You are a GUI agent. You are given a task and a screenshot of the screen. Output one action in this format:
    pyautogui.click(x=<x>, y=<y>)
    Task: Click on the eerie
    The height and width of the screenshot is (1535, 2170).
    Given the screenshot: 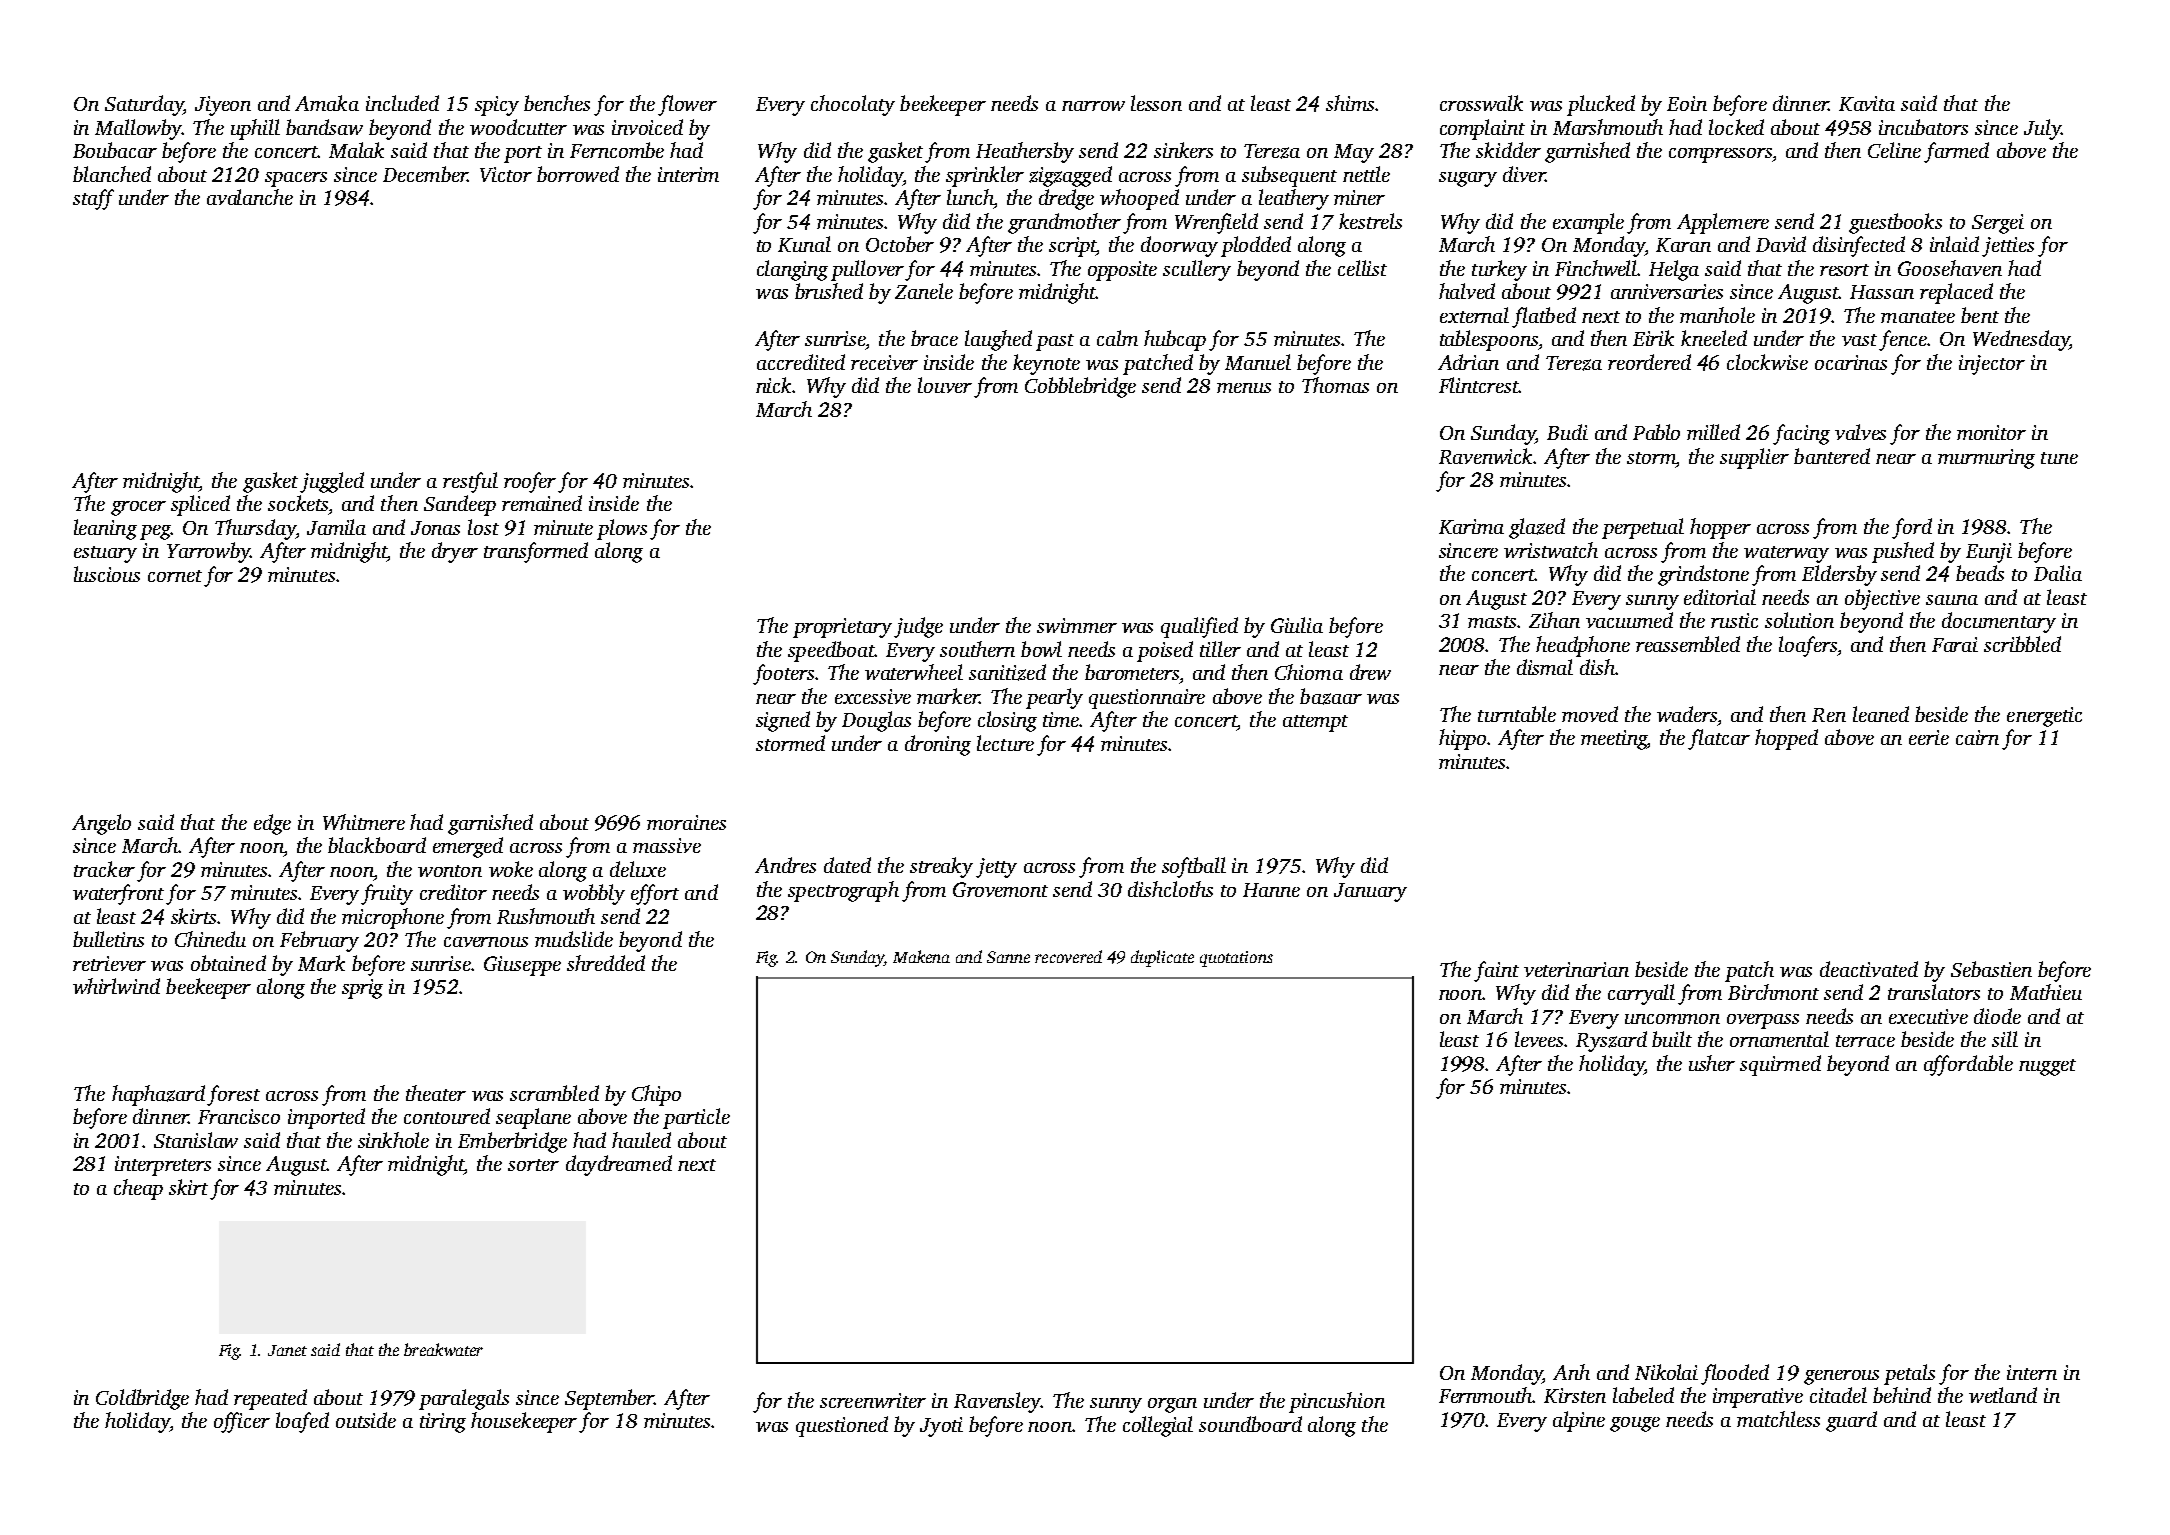 What is the action you would take?
    pyautogui.click(x=1929, y=737)
